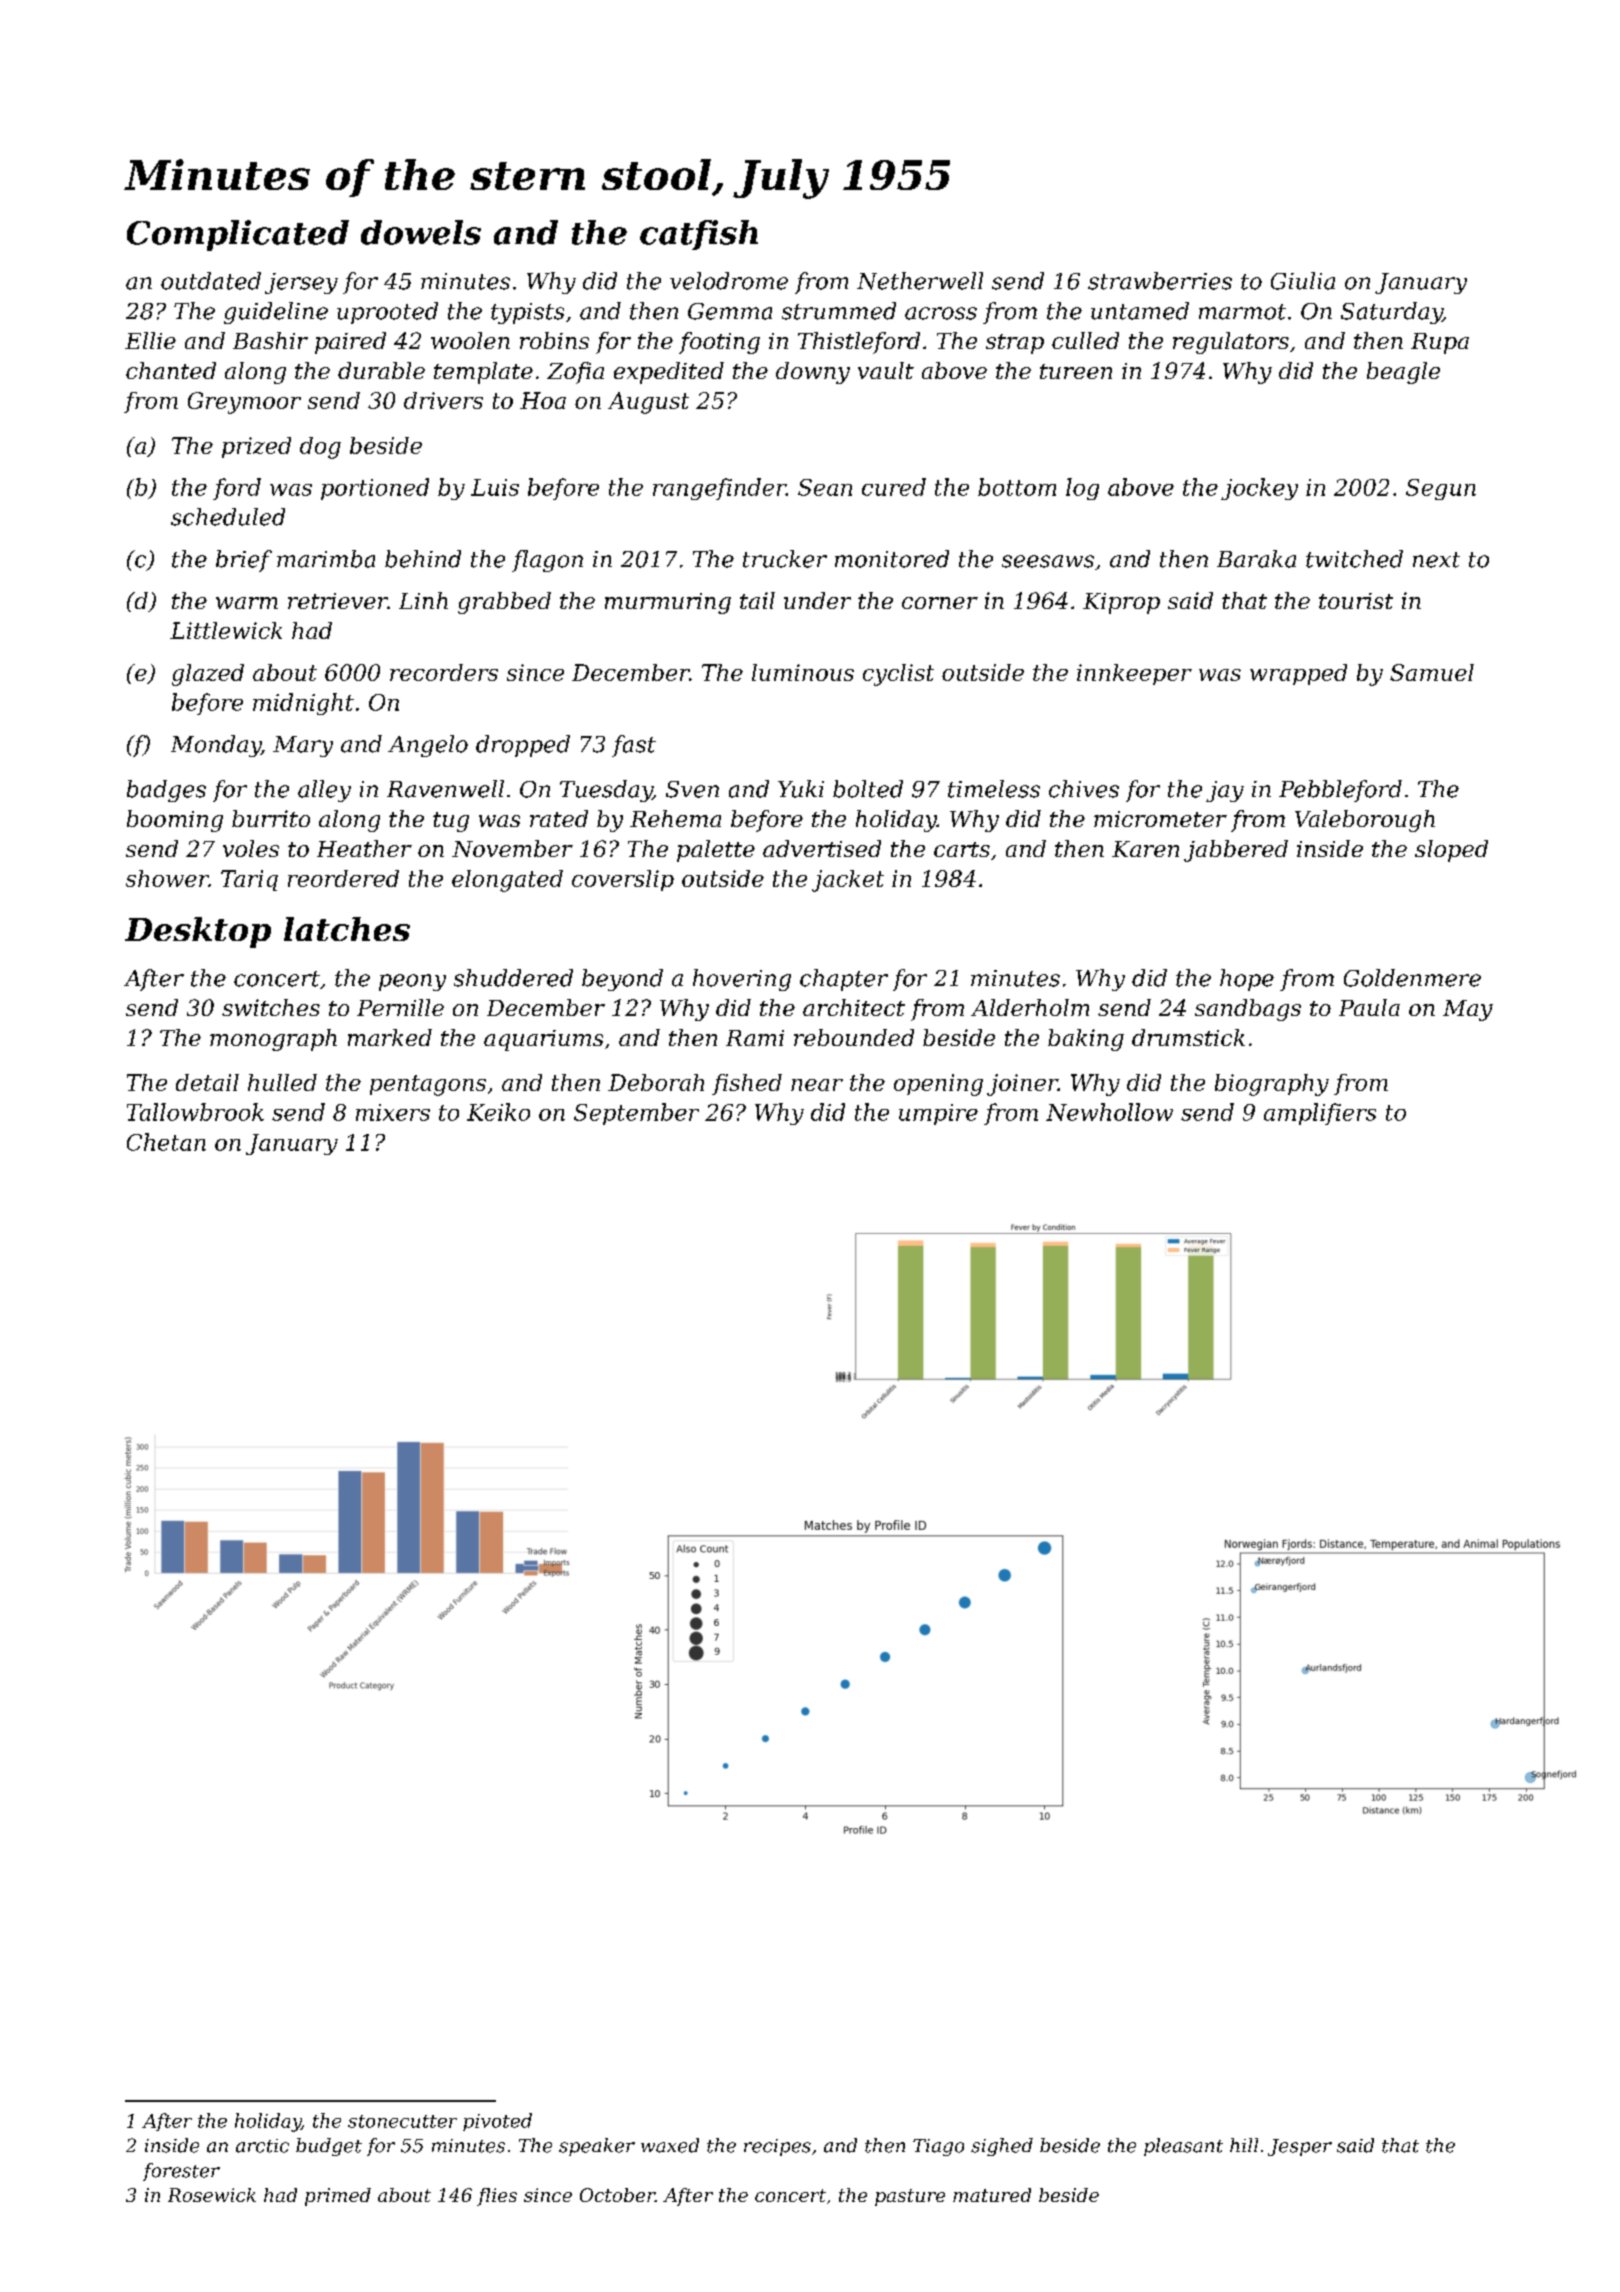  What do you see at coordinates (402, 2121) in the screenshot?
I see `stonecutter` at bounding box center [402, 2121].
